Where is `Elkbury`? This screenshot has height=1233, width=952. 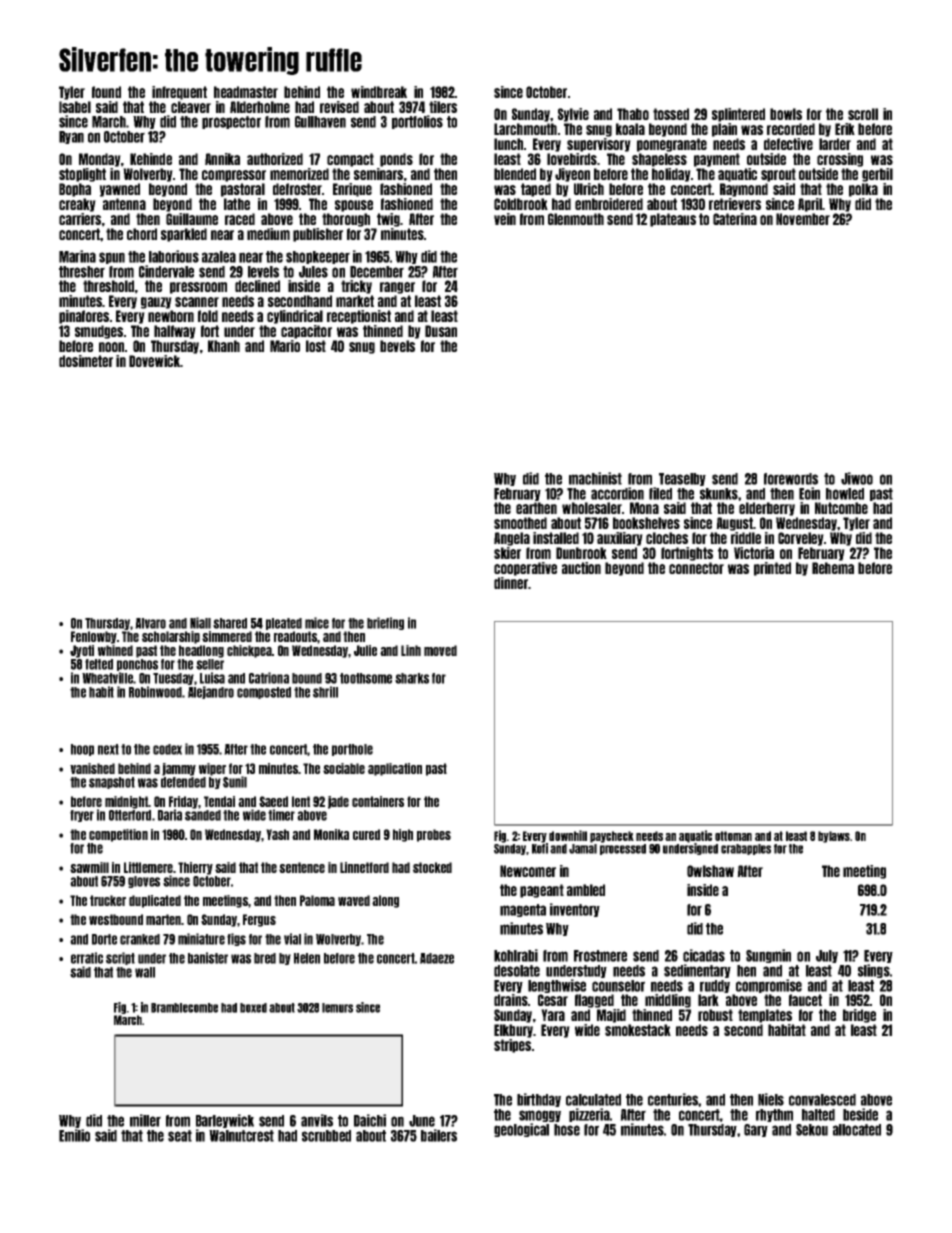 Elkbury is located at coordinates (513, 1031).
